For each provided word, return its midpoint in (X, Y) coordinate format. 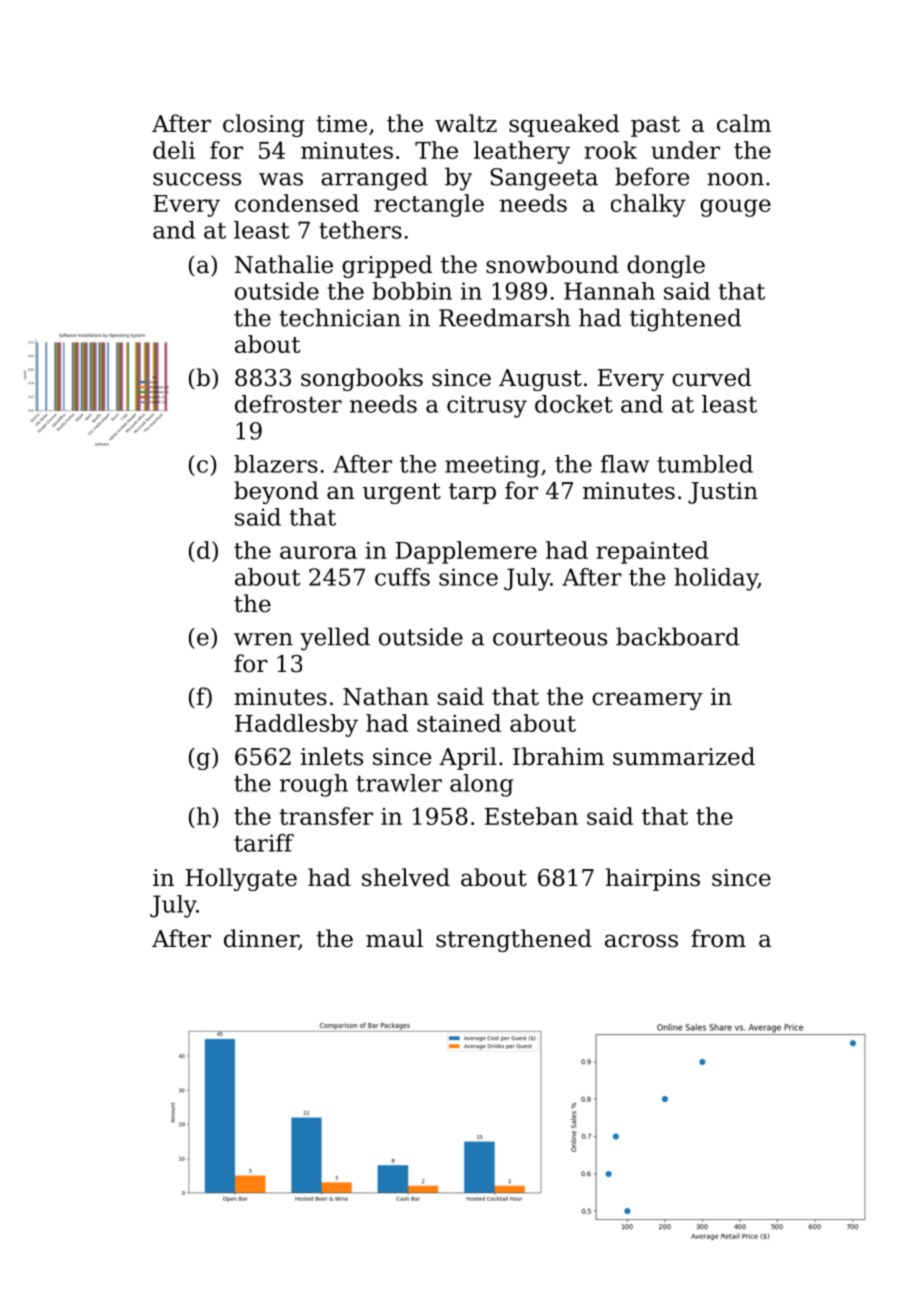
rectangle (429, 205)
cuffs (402, 577)
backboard (677, 636)
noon (735, 179)
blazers (276, 464)
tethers (360, 230)
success (197, 179)
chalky (648, 205)
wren (263, 639)
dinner (261, 939)
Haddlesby (296, 725)
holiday (716, 579)
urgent (402, 493)
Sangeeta (544, 179)
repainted (652, 552)
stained (459, 723)
